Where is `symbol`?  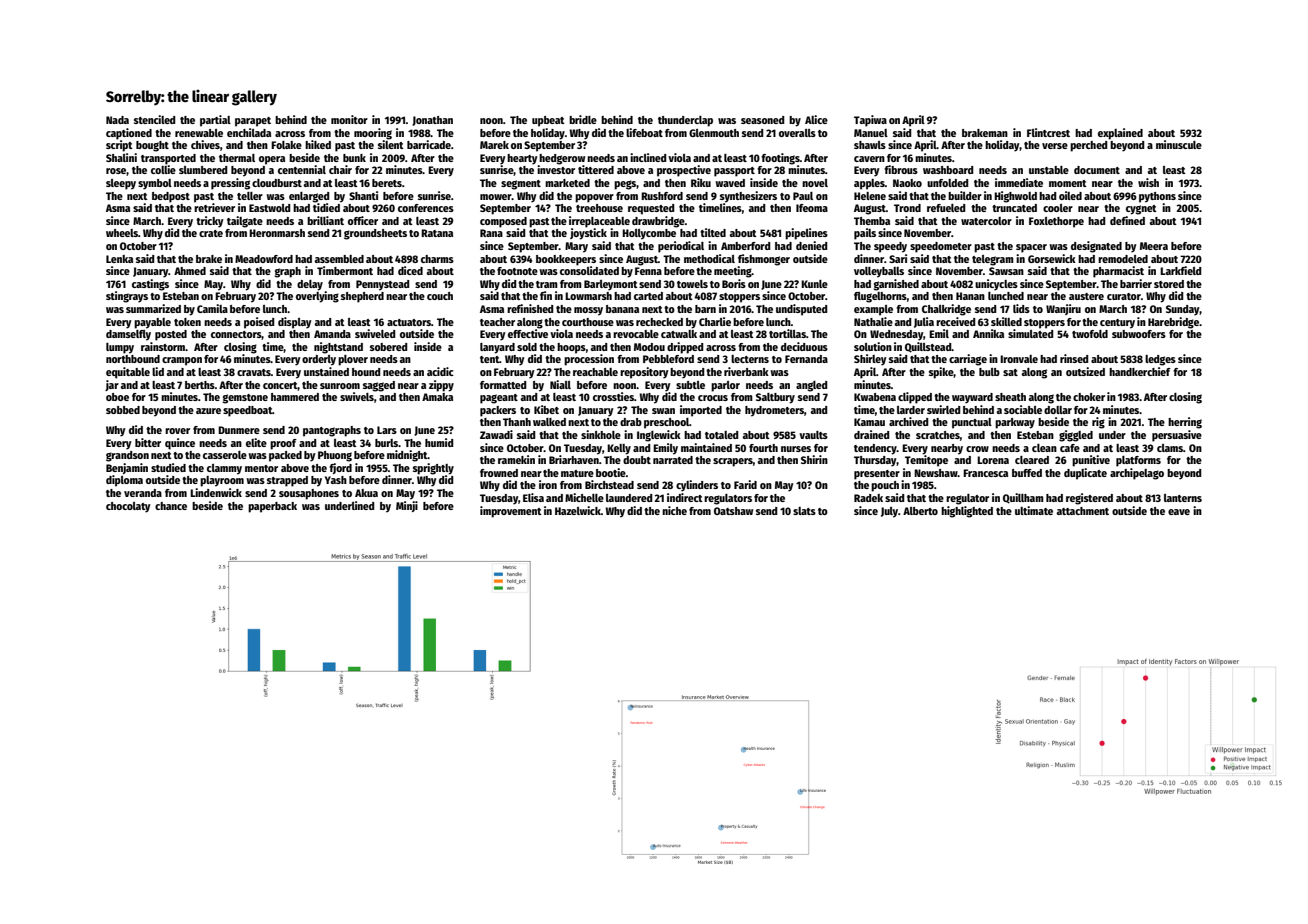 symbol is located at coordinates (155, 184).
